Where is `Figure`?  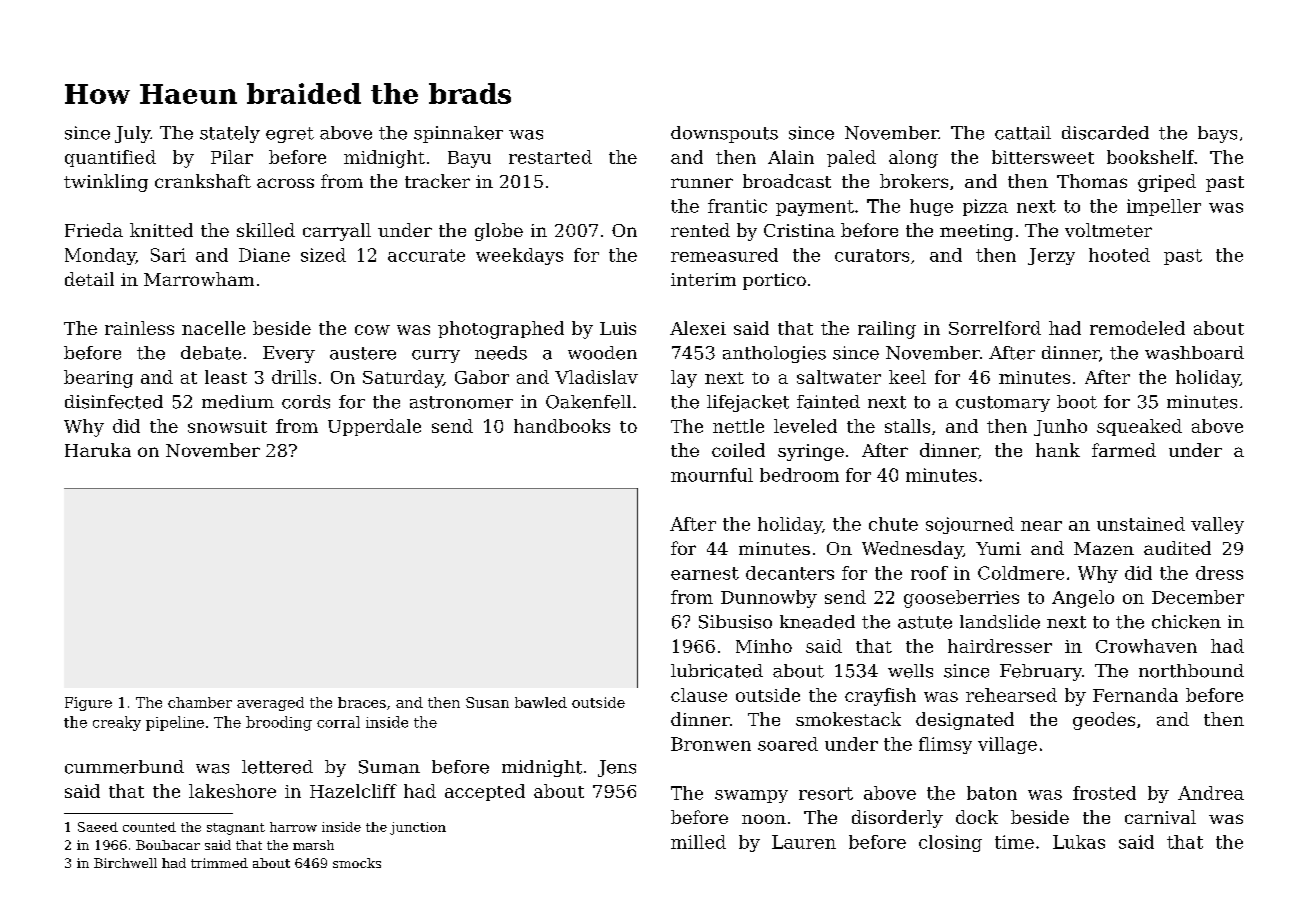
Figure is located at coordinates (88, 704).
